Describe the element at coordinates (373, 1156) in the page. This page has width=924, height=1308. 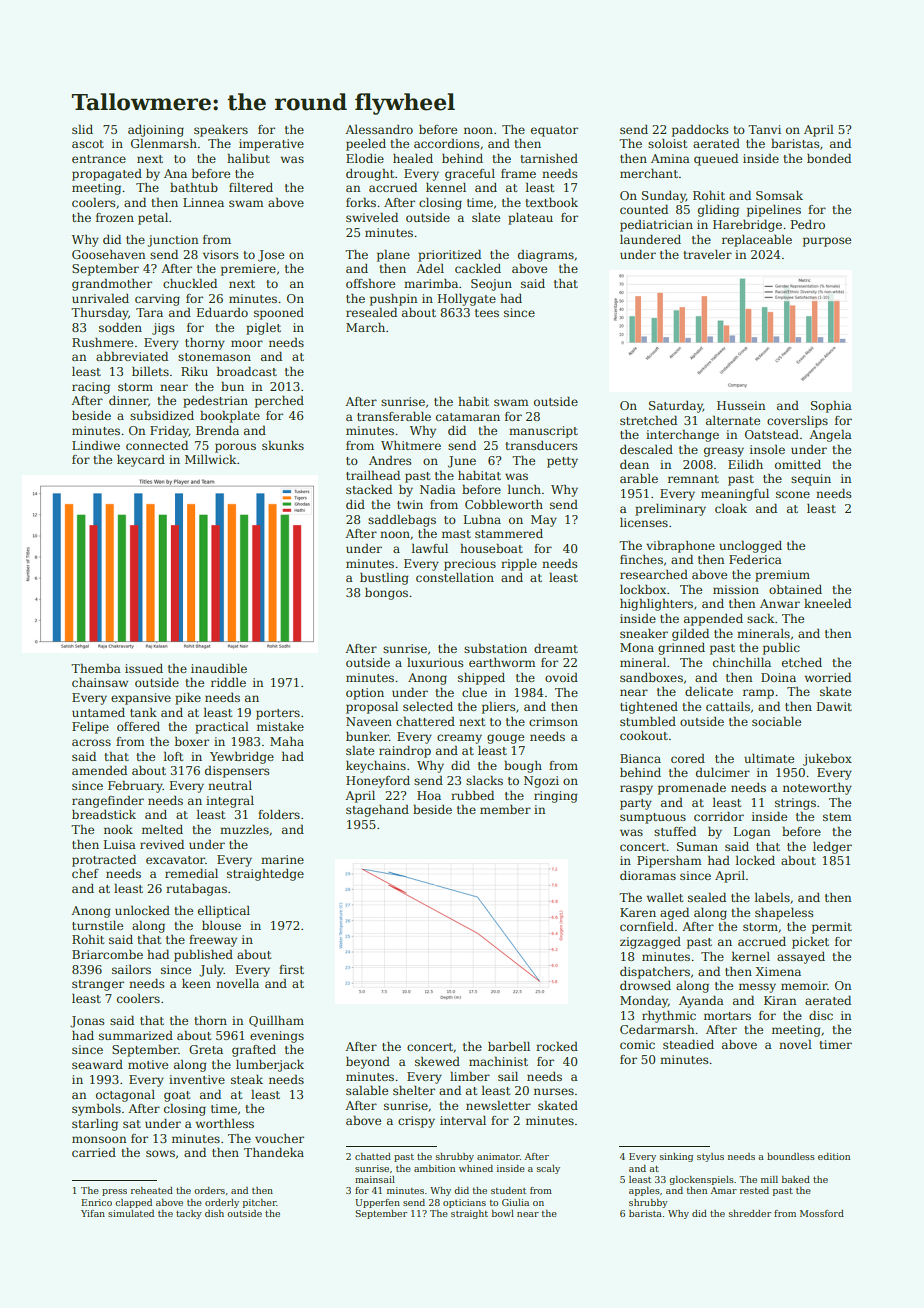
I see `chatted` at that location.
